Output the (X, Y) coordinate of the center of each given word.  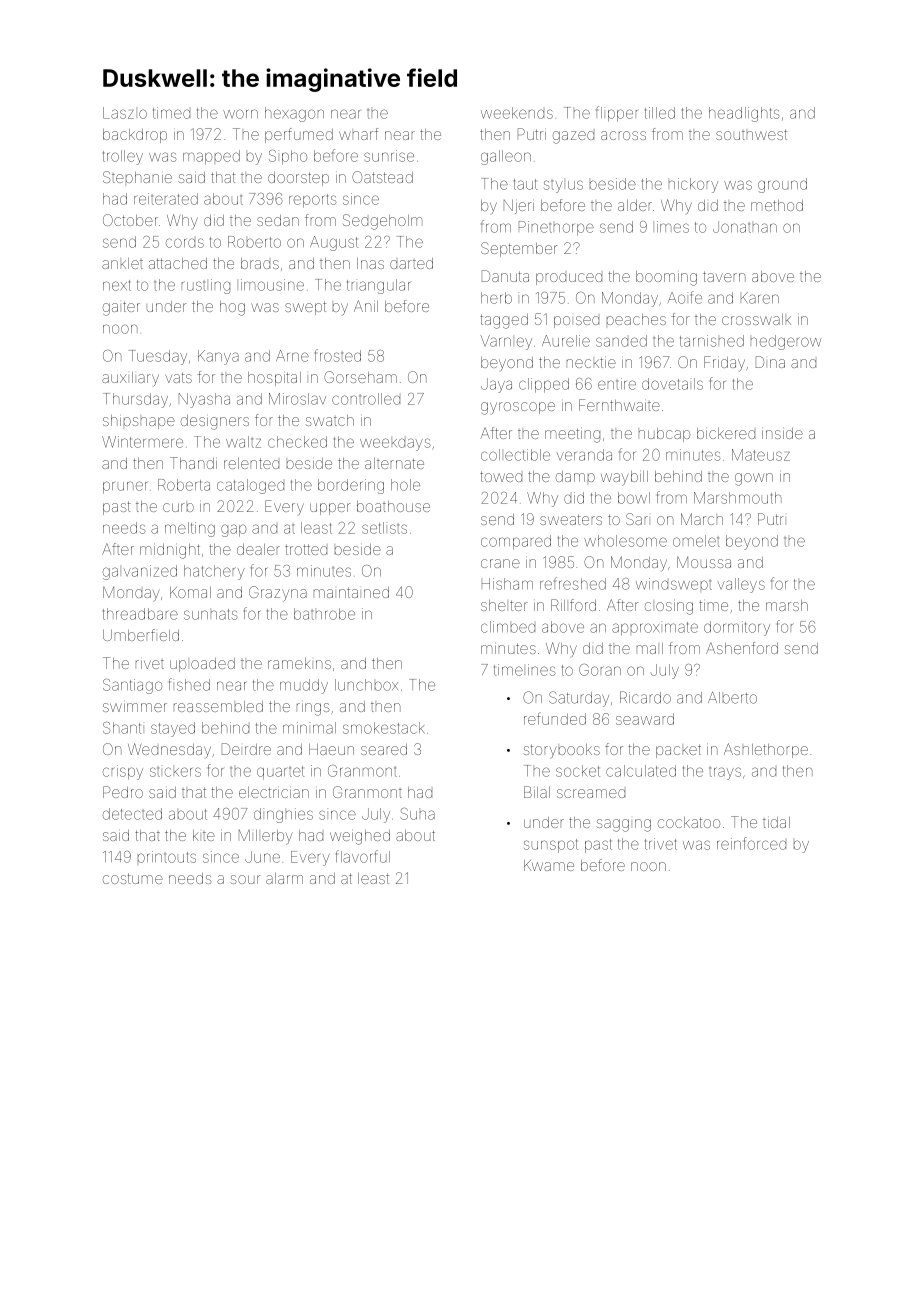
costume (133, 878)
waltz (243, 442)
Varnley (506, 342)
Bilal (537, 792)
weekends (517, 113)
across (623, 135)
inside (782, 433)
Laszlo (125, 113)
